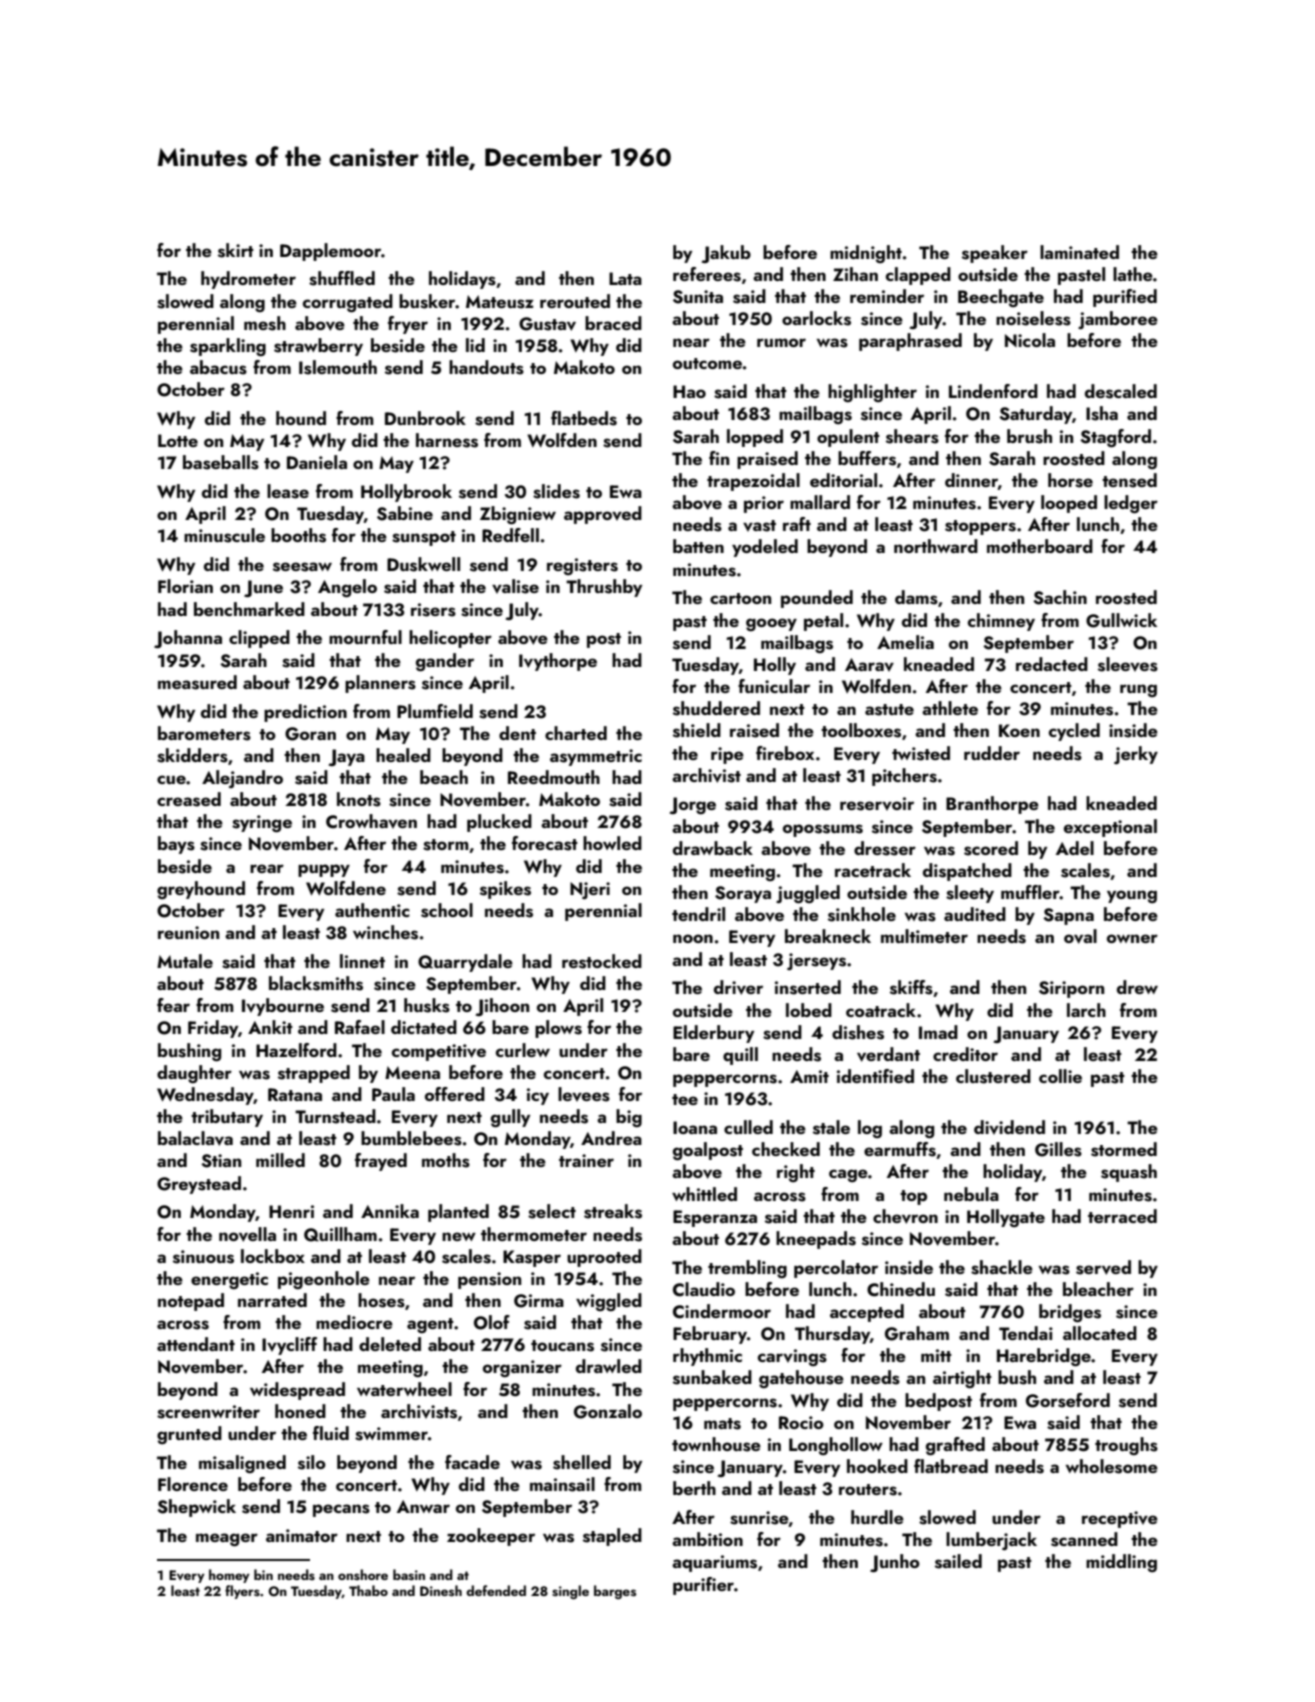 This screenshot has width=1315, height=1702. Describe the element at coordinates (713, 848) in the screenshot. I see `drawback` at that location.
